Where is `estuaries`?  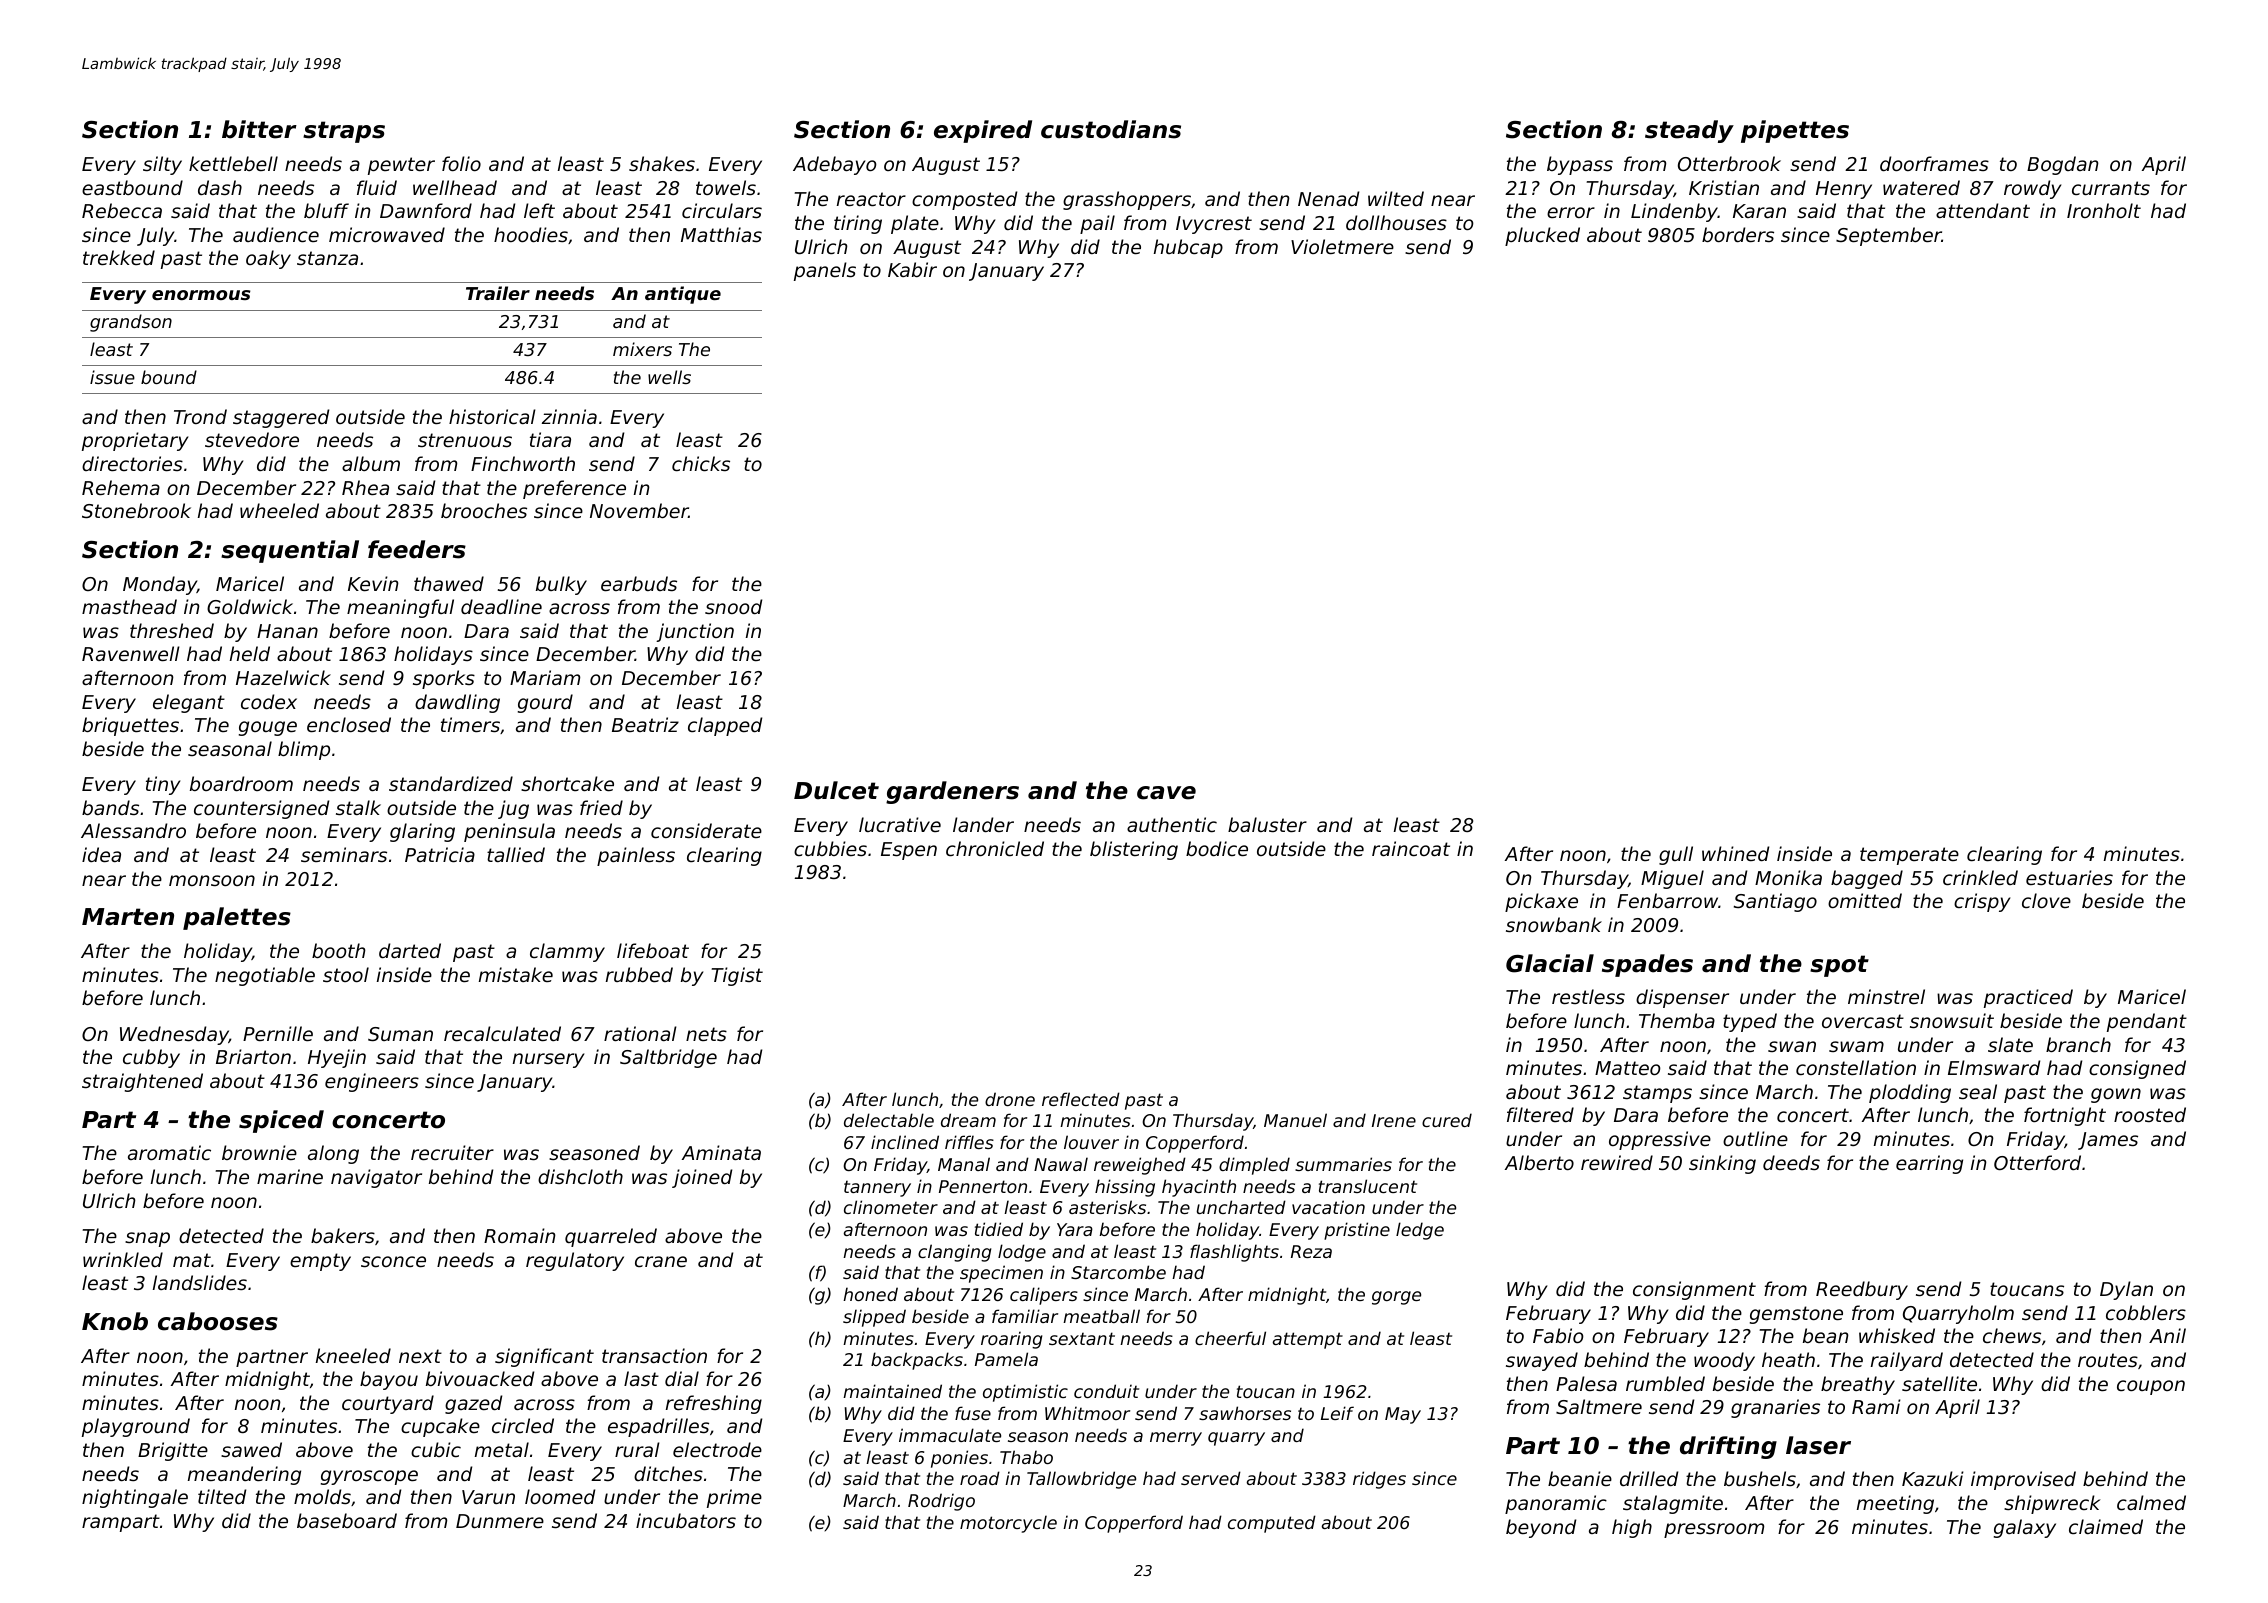 estuaries is located at coordinates (2069, 877).
